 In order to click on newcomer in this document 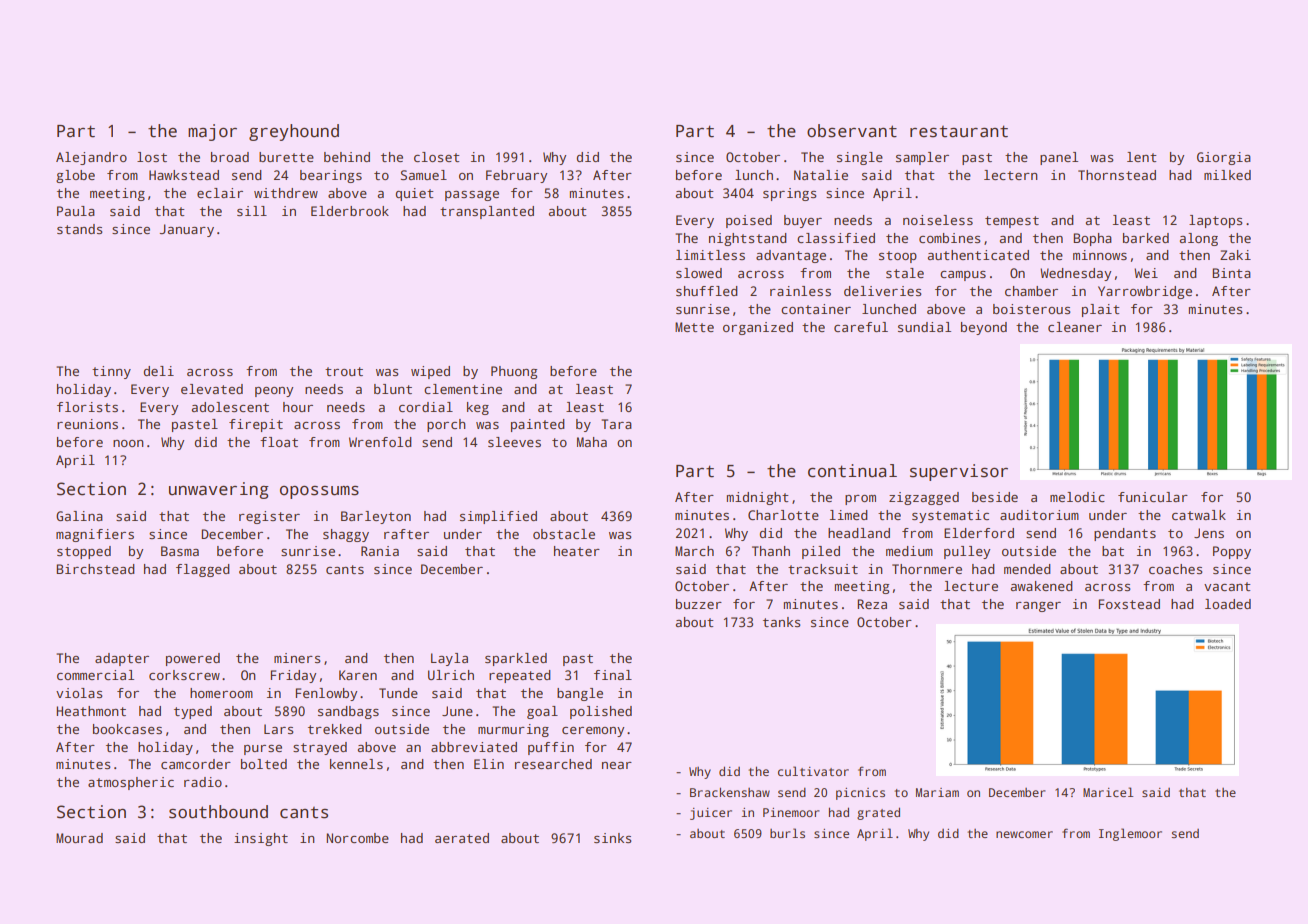, I will do `click(1024, 834)`.
